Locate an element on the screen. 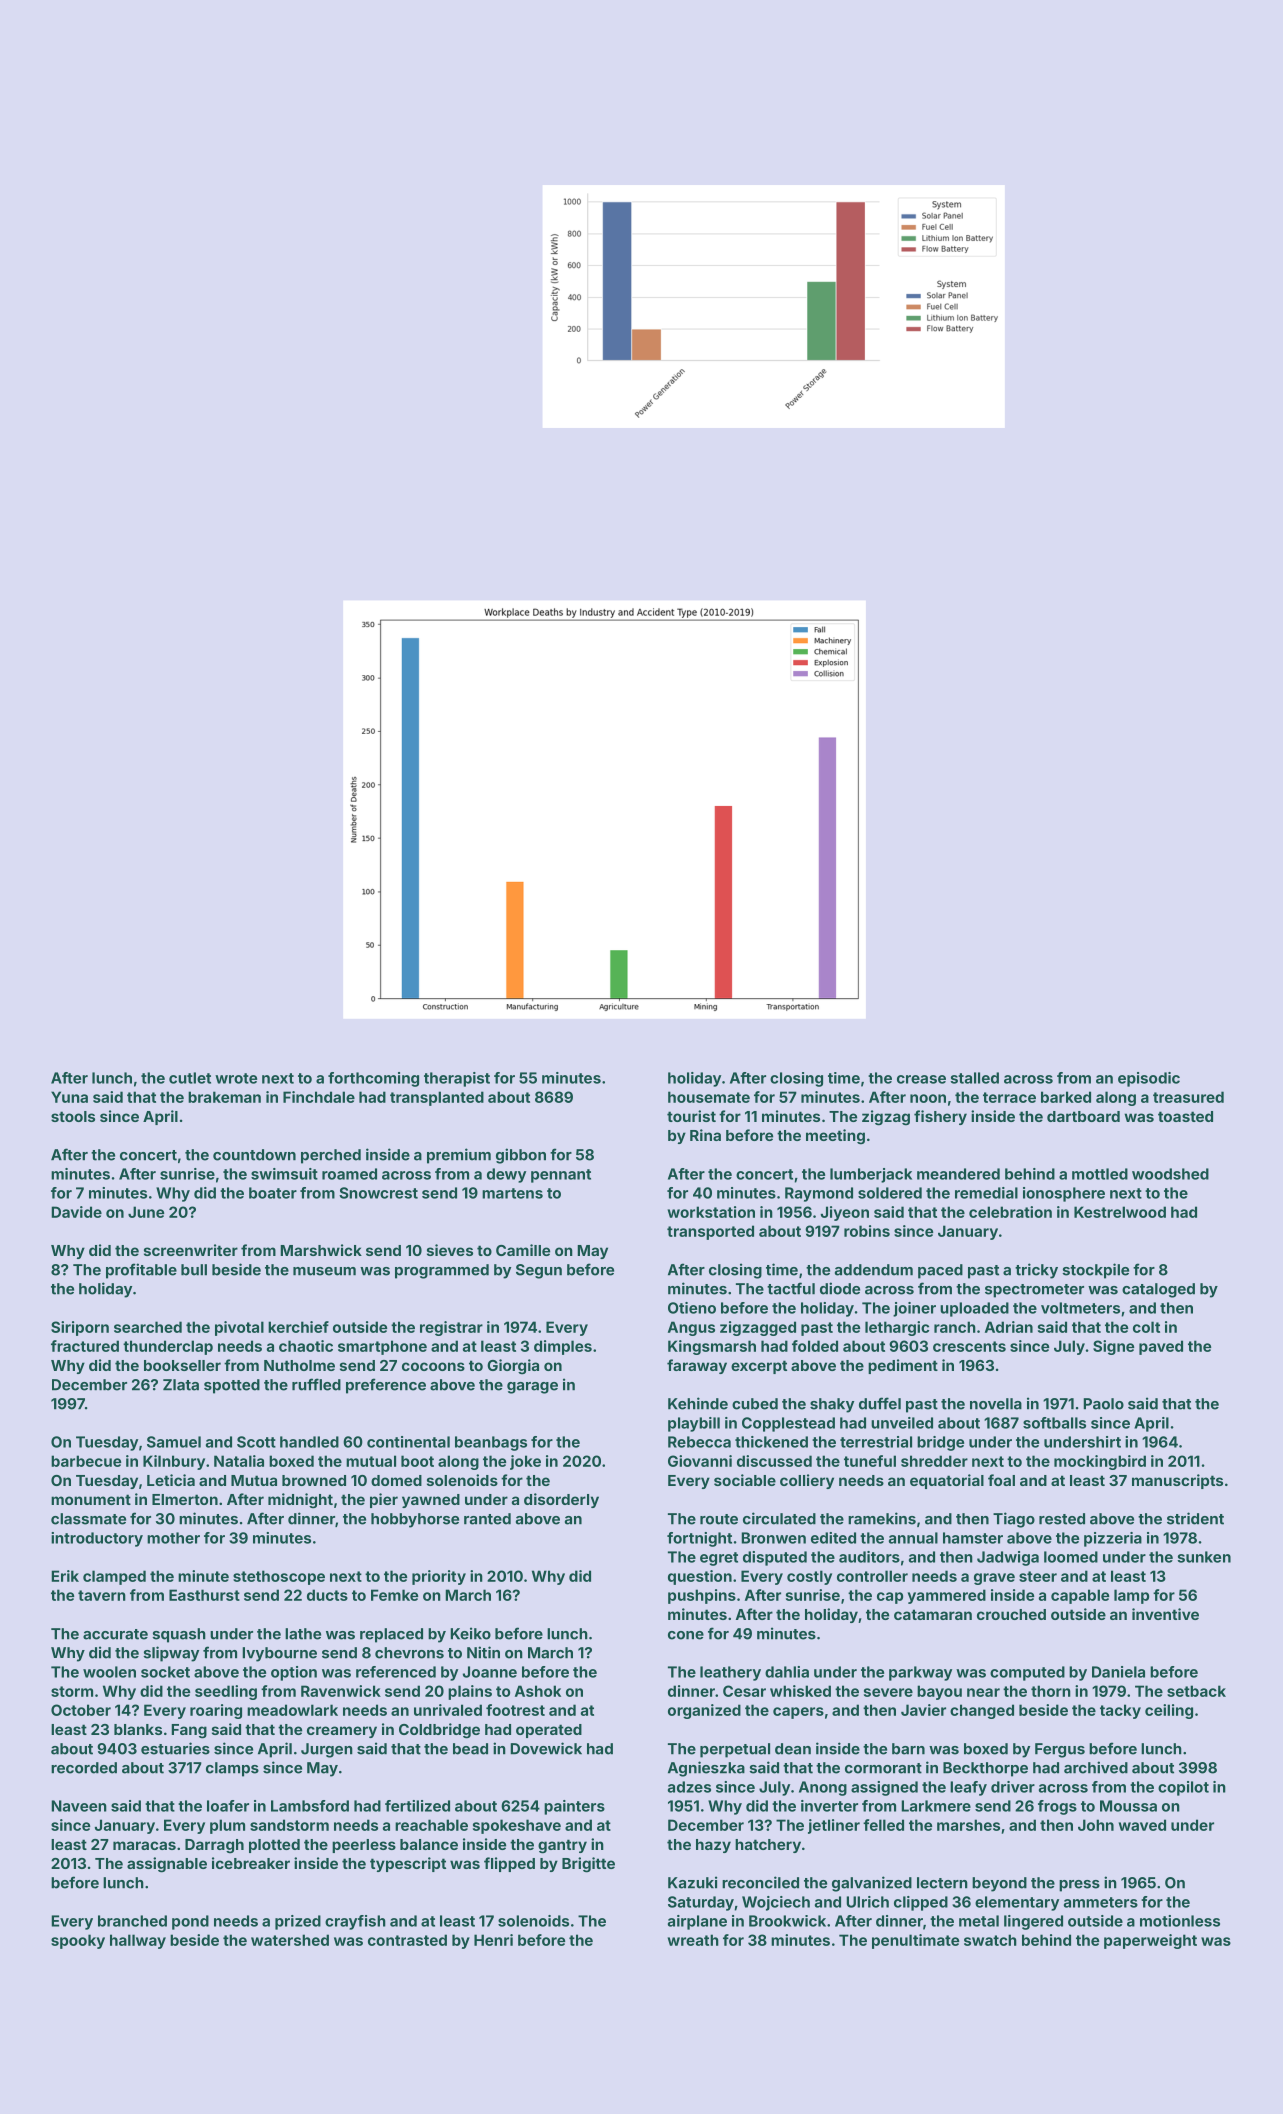 This screenshot has height=2114, width=1283. wrote is located at coordinates (236, 1078).
